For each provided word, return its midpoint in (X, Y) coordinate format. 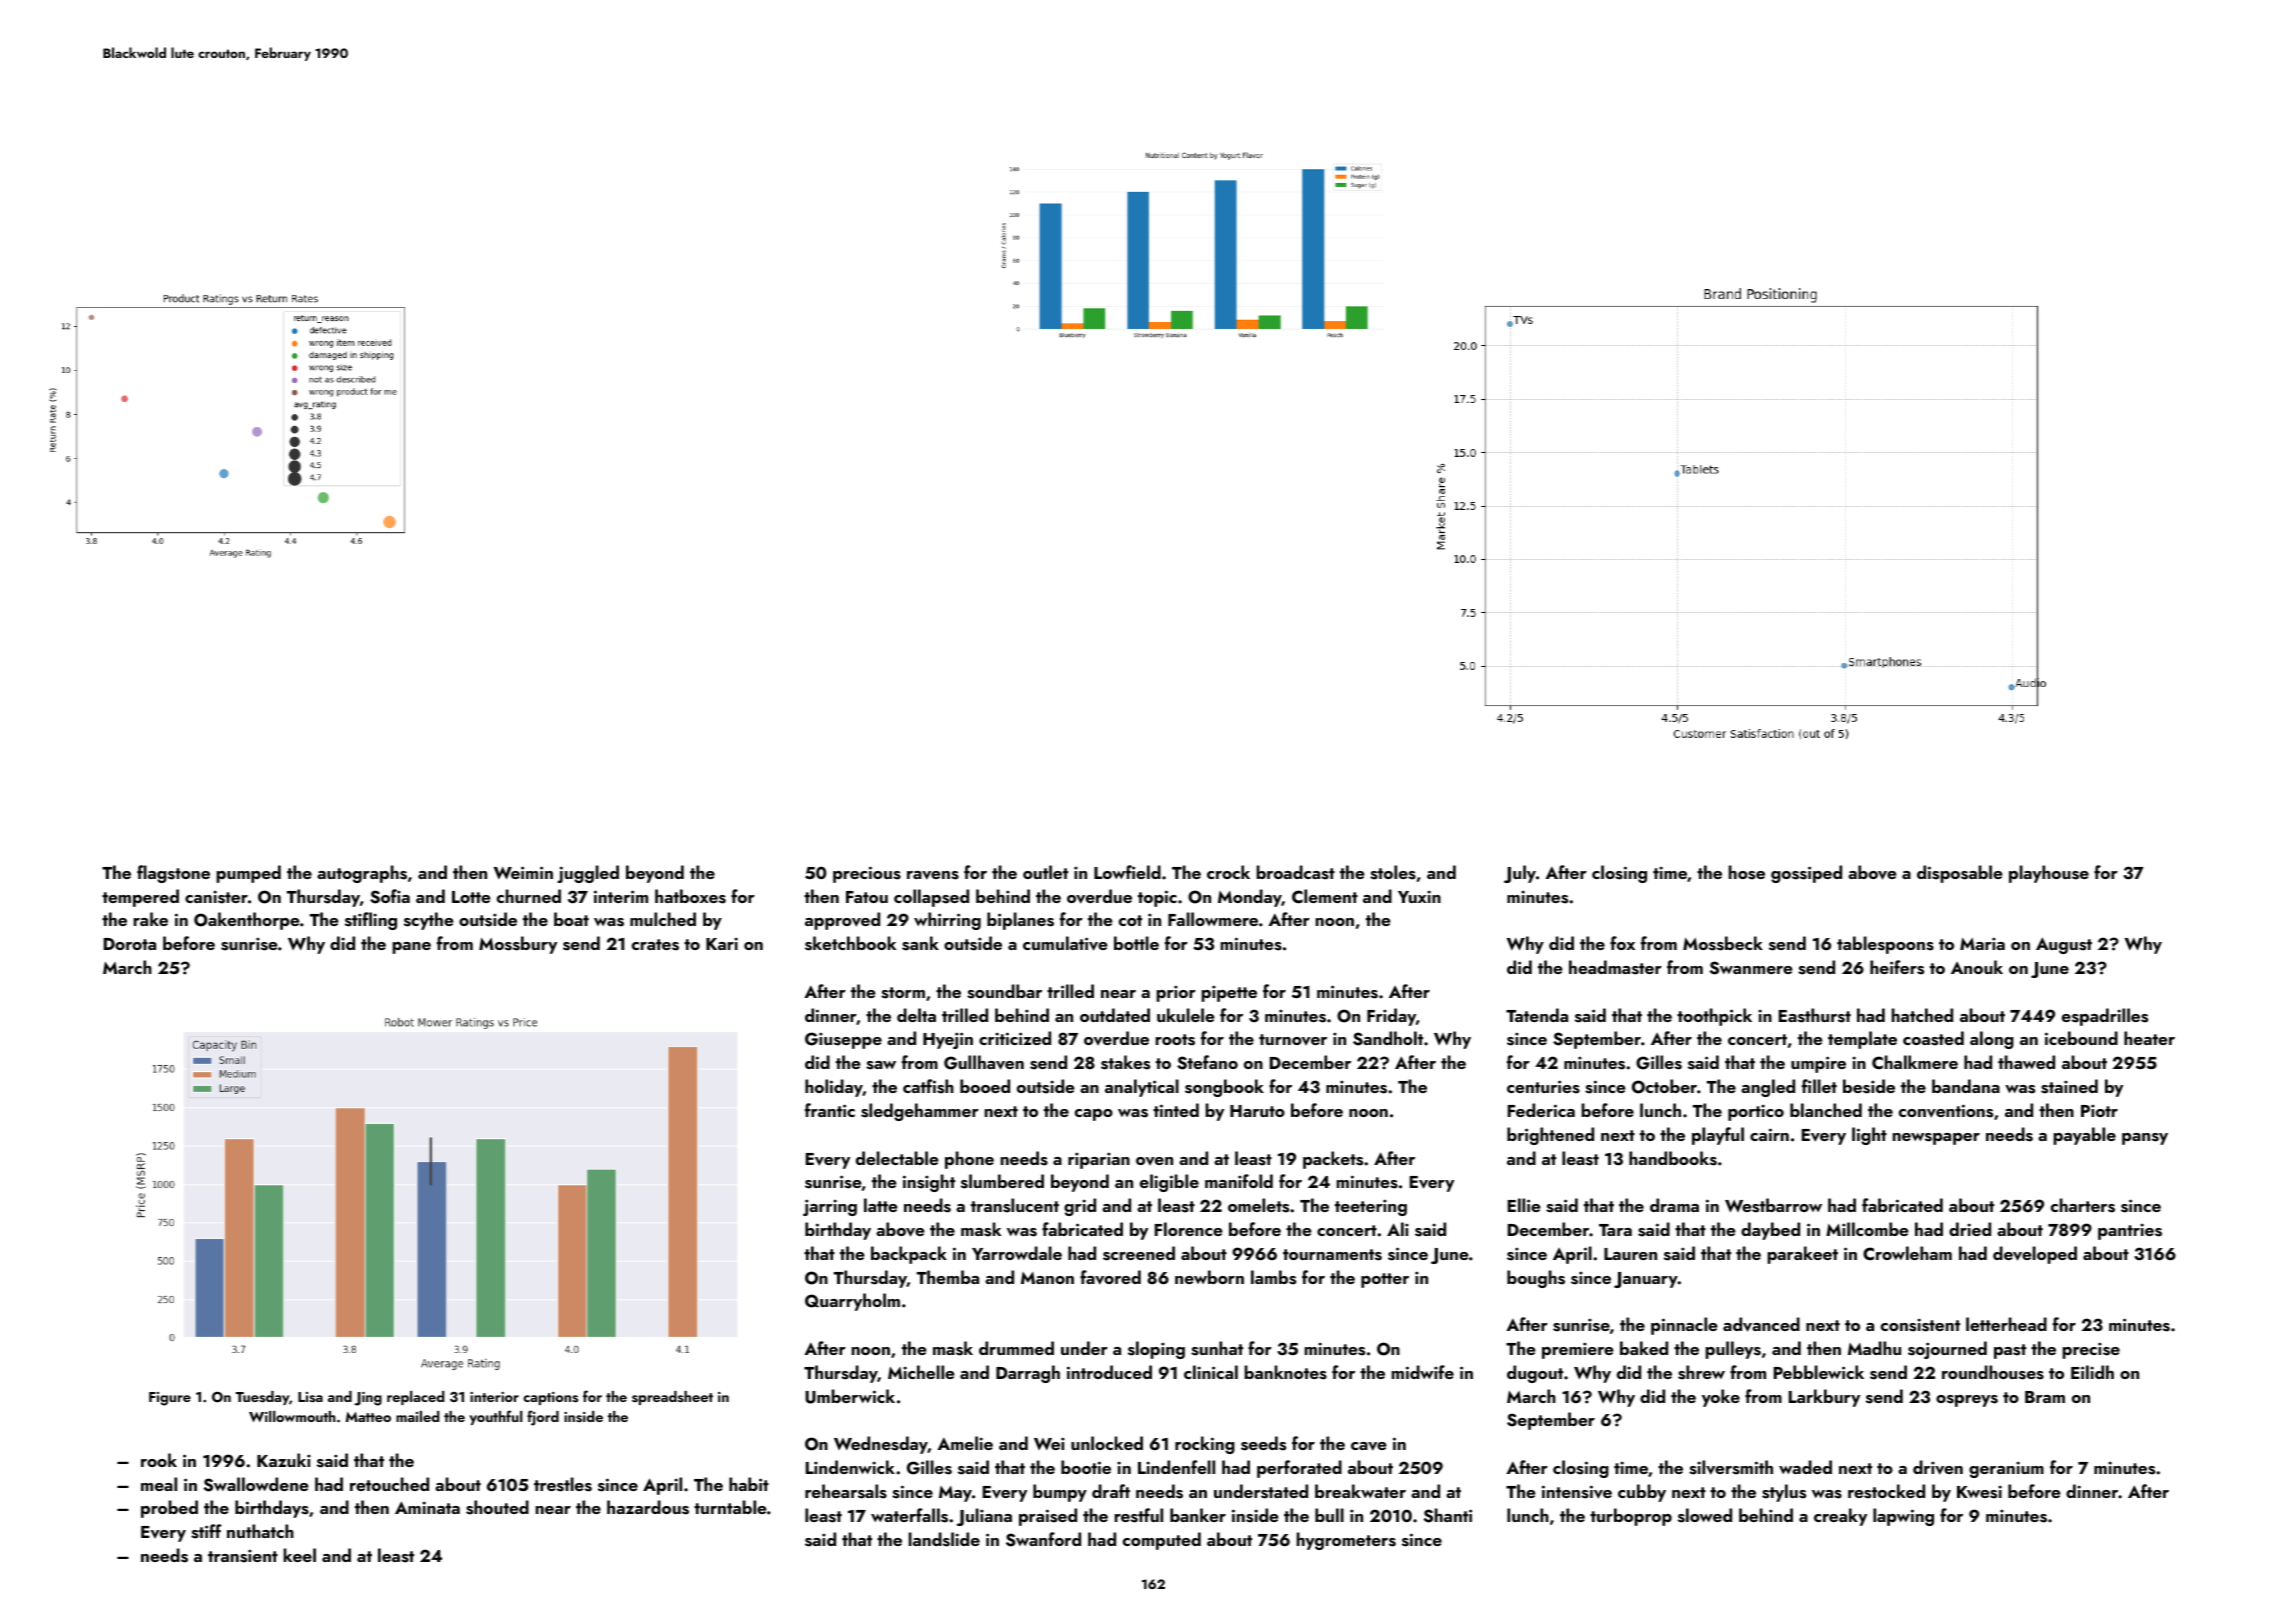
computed (1162, 1541)
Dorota (130, 944)
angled (1768, 1088)
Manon (1047, 1278)
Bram (2045, 1397)
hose (1747, 872)
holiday (834, 1088)
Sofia (390, 896)
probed (169, 1509)
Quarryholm (852, 1302)
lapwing (1903, 1517)
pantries (2130, 1231)
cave (1369, 1446)
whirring (947, 921)
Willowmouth (292, 1416)
